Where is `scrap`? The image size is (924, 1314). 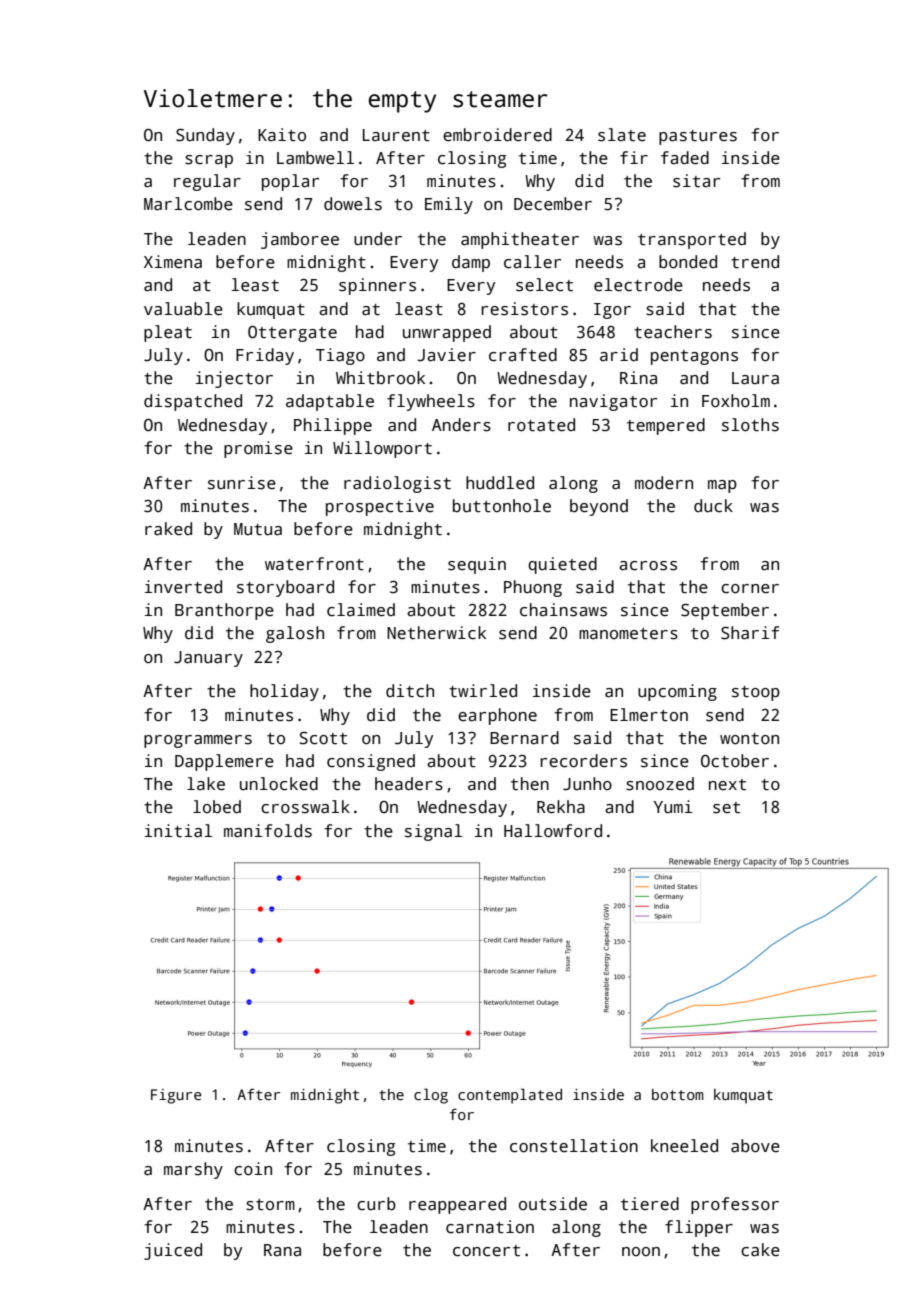
scrap is located at coordinates (209, 161).
